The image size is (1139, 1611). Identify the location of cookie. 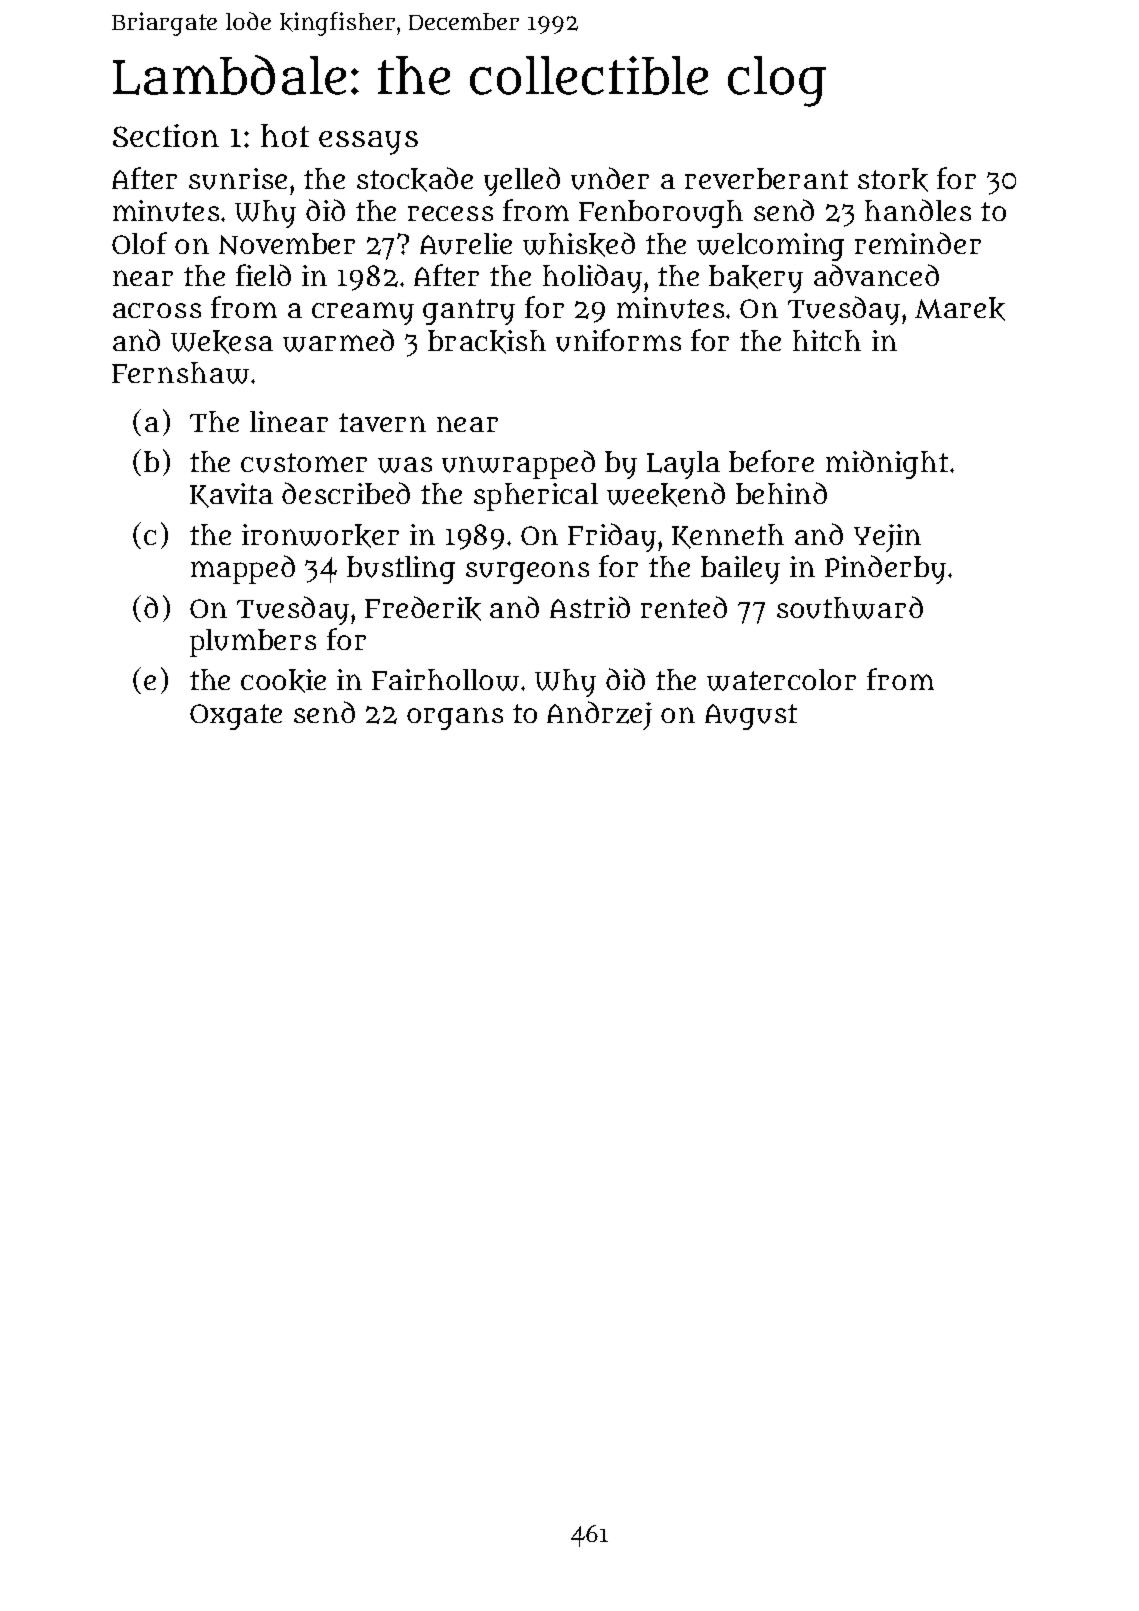
(283, 681).
